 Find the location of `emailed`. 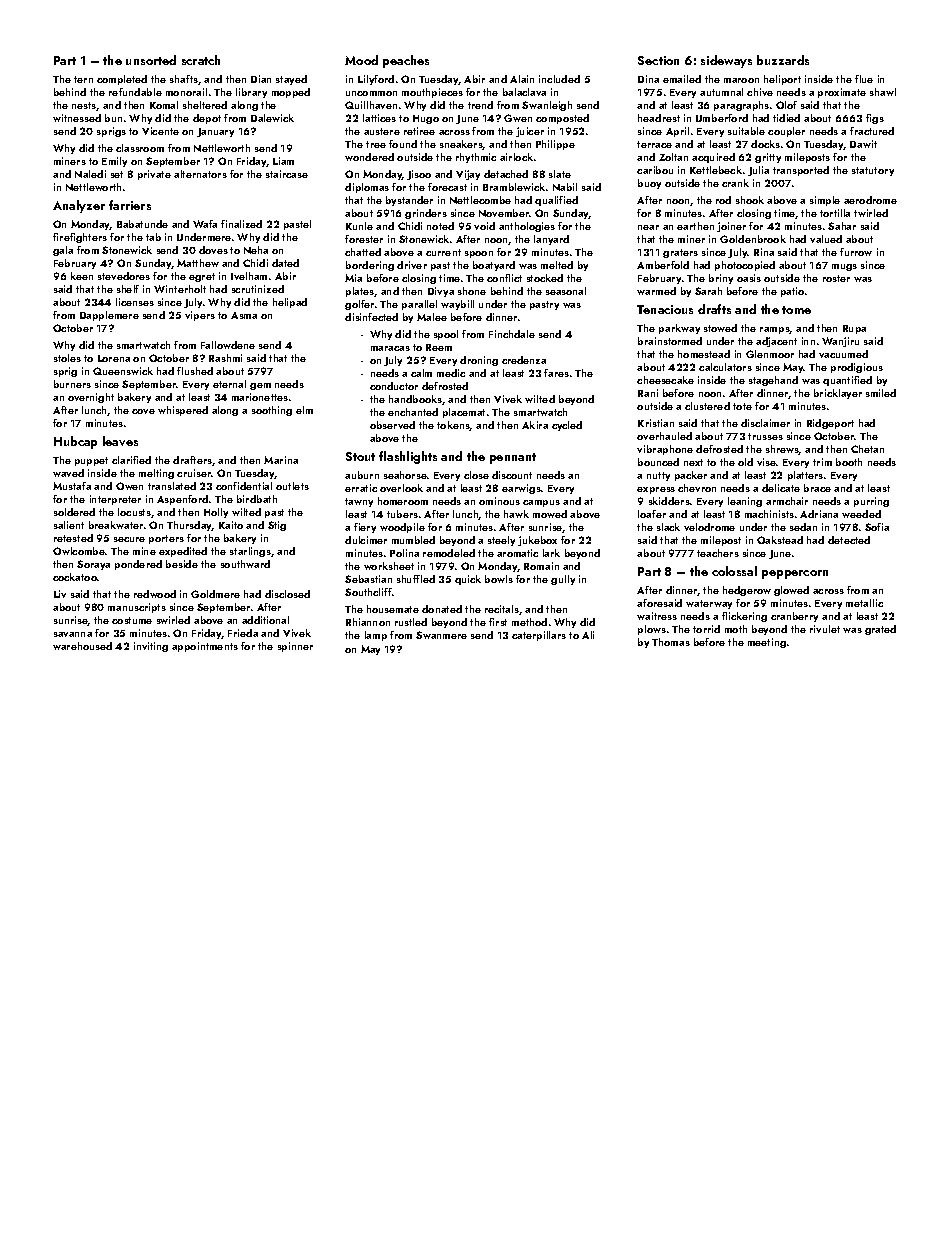

emailed is located at coordinates (682, 79).
